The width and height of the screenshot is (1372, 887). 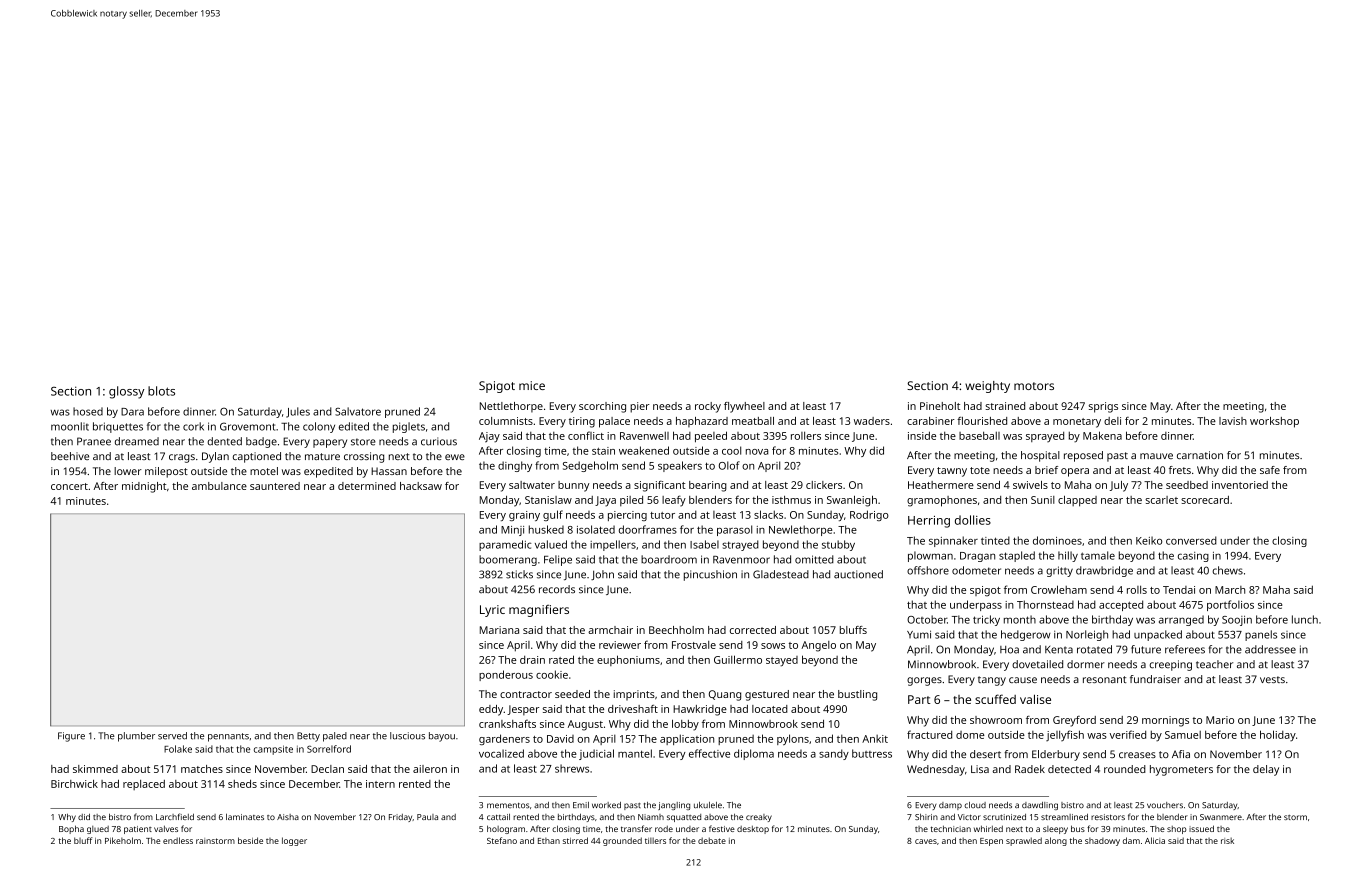 What do you see at coordinates (515, 466) in the screenshot?
I see `dinghy` at bounding box center [515, 466].
